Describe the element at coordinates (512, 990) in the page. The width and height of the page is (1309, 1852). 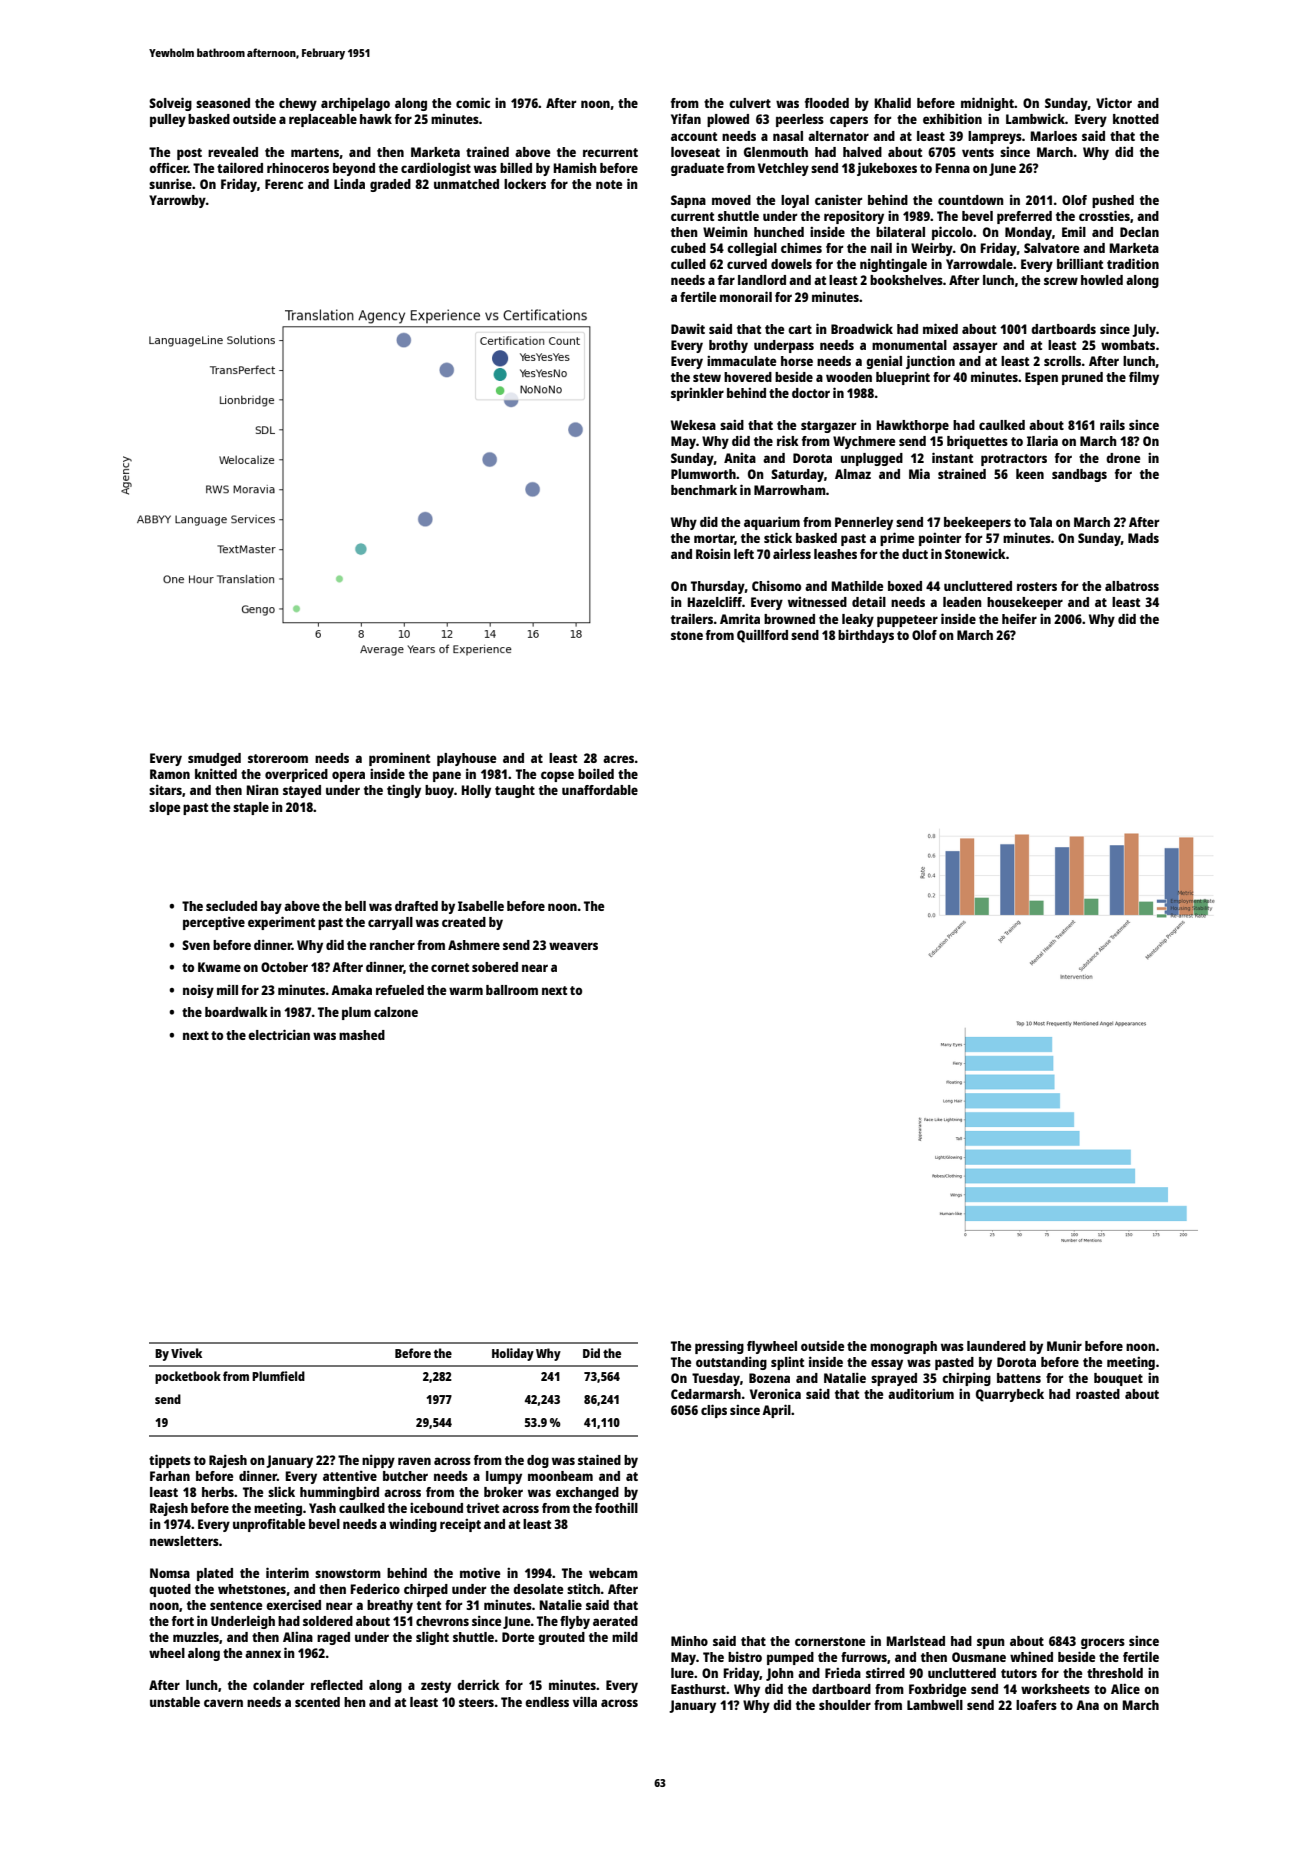
I see `ballroom` at that location.
